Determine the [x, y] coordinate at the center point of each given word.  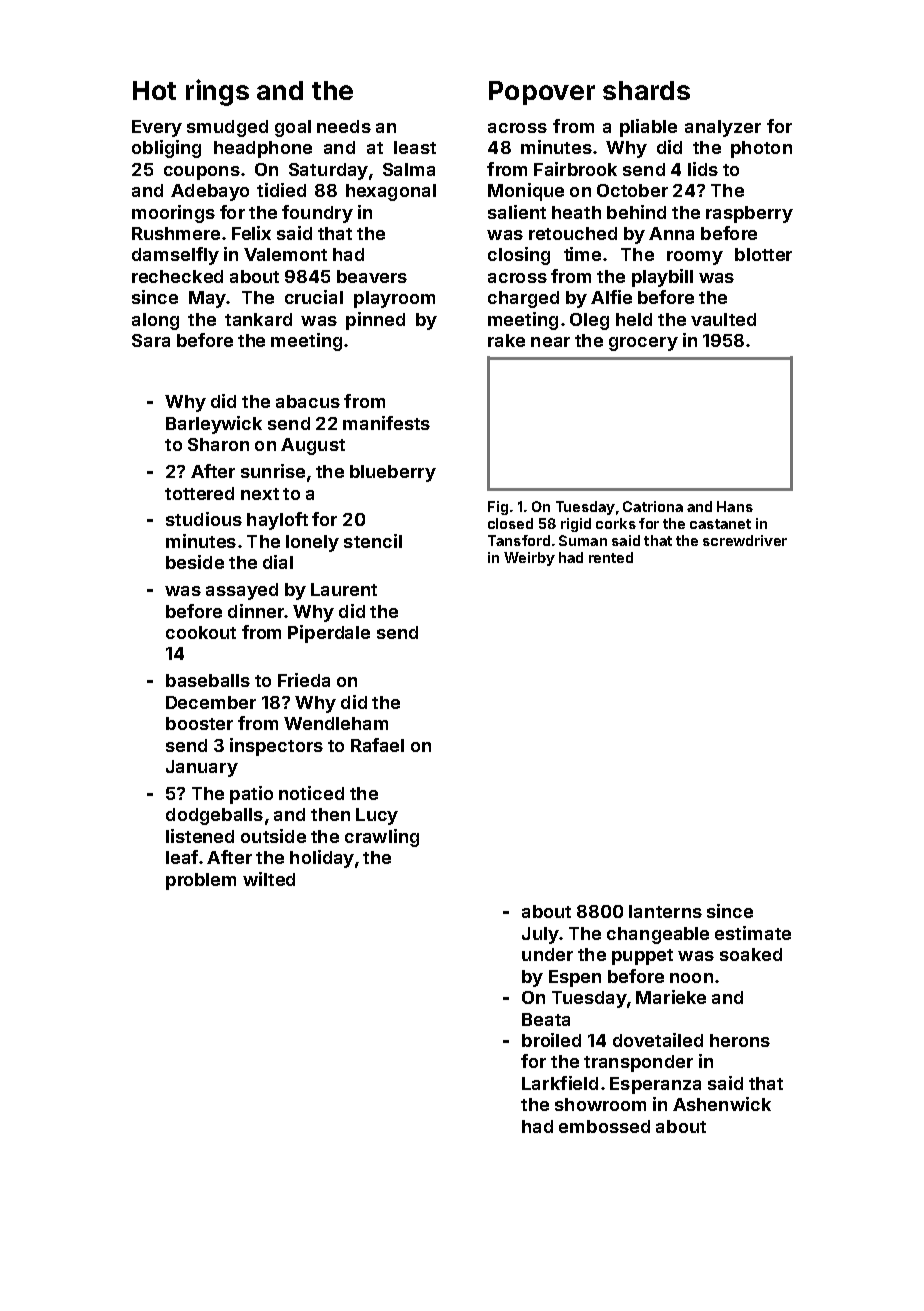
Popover [542, 93]
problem [201, 881]
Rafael [377, 745]
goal [293, 128]
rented [611, 557]
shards [646, 90]
